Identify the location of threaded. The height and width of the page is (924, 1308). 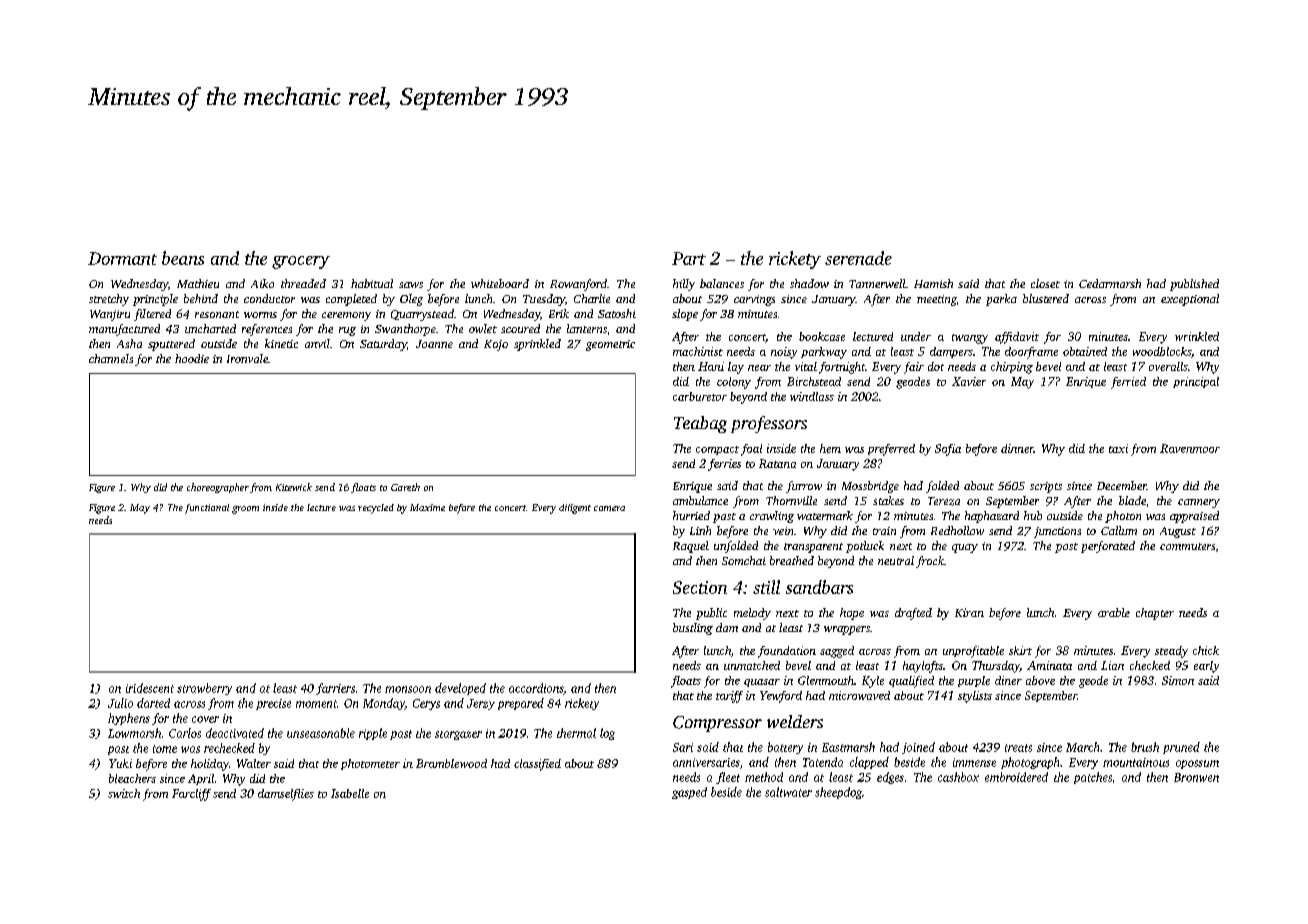
(303, 283).
